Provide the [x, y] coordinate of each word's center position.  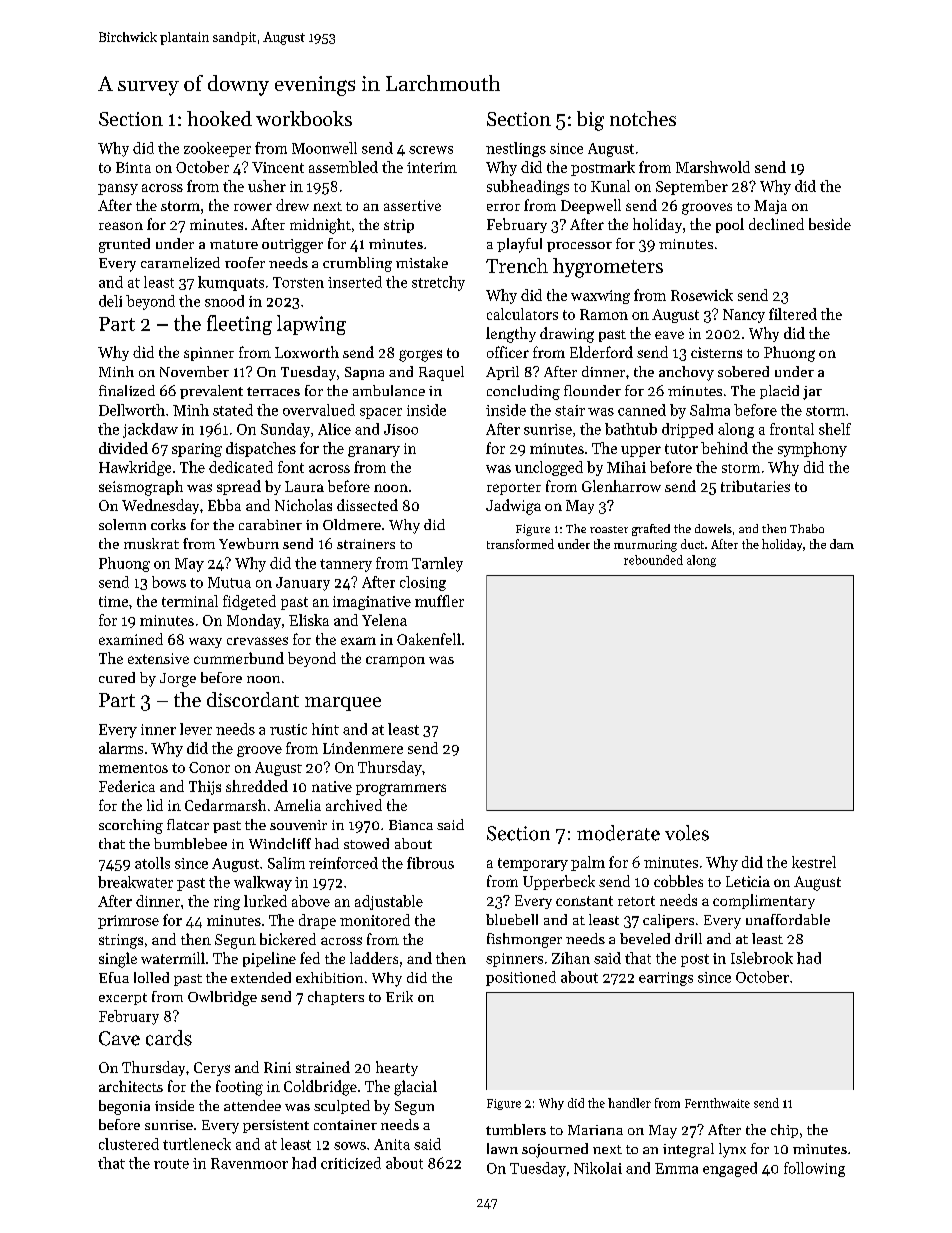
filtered [793, 314]
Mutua [229, 582]
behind [724, 448]
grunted [124, 245]
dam [842, 544]
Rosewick [702, 295]
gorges [420, 356]
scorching [131, 826]
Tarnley [437, 564]
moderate [618, 833]
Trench [517, 265]
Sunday [285, 430]
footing [239, 1088]
